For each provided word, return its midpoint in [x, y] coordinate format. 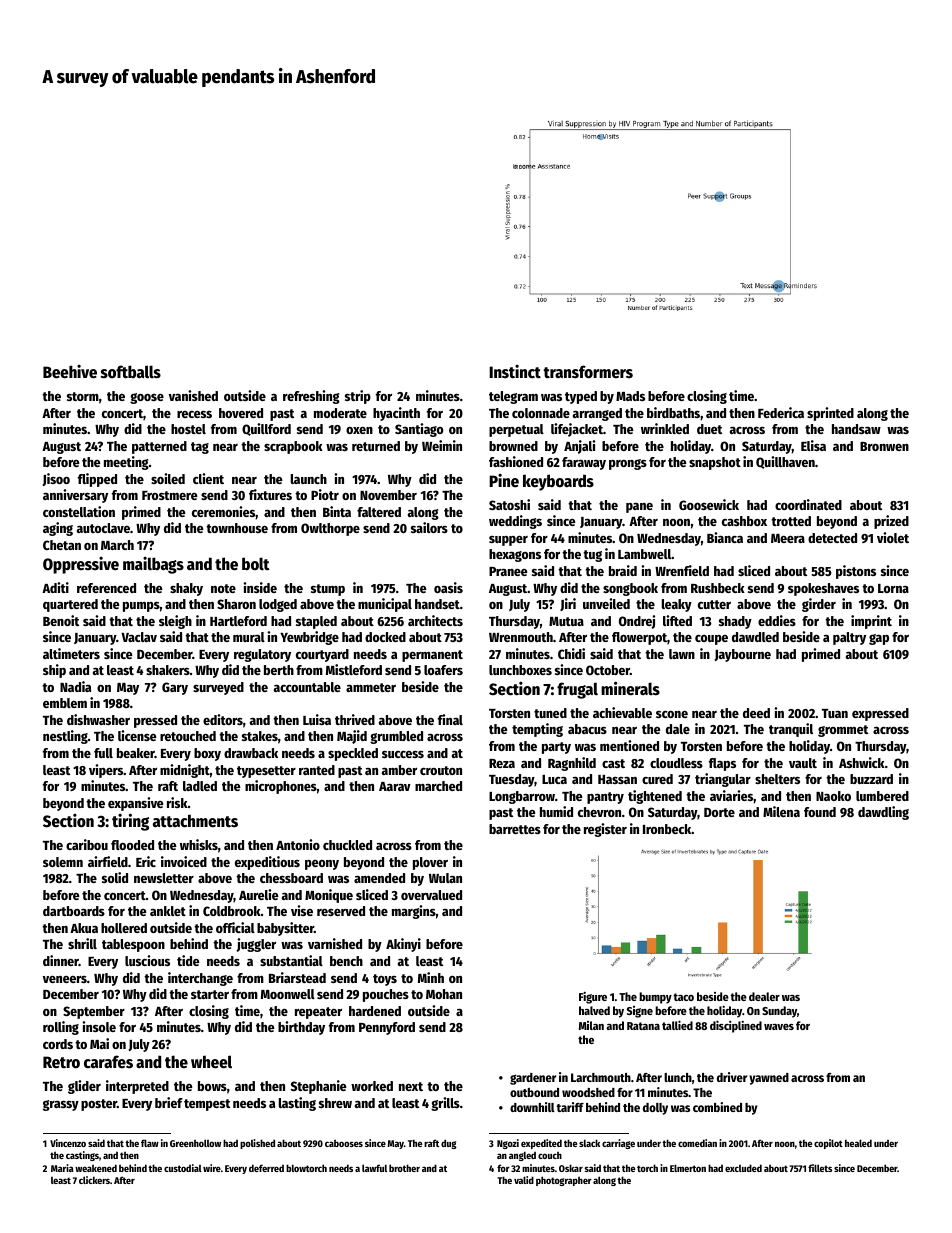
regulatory [262, 655]
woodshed [588, 1092]
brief [169, 1102]
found [820, 812]
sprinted [830, 414]
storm [83, 396]
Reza [502, 763]
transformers [588, 372]
